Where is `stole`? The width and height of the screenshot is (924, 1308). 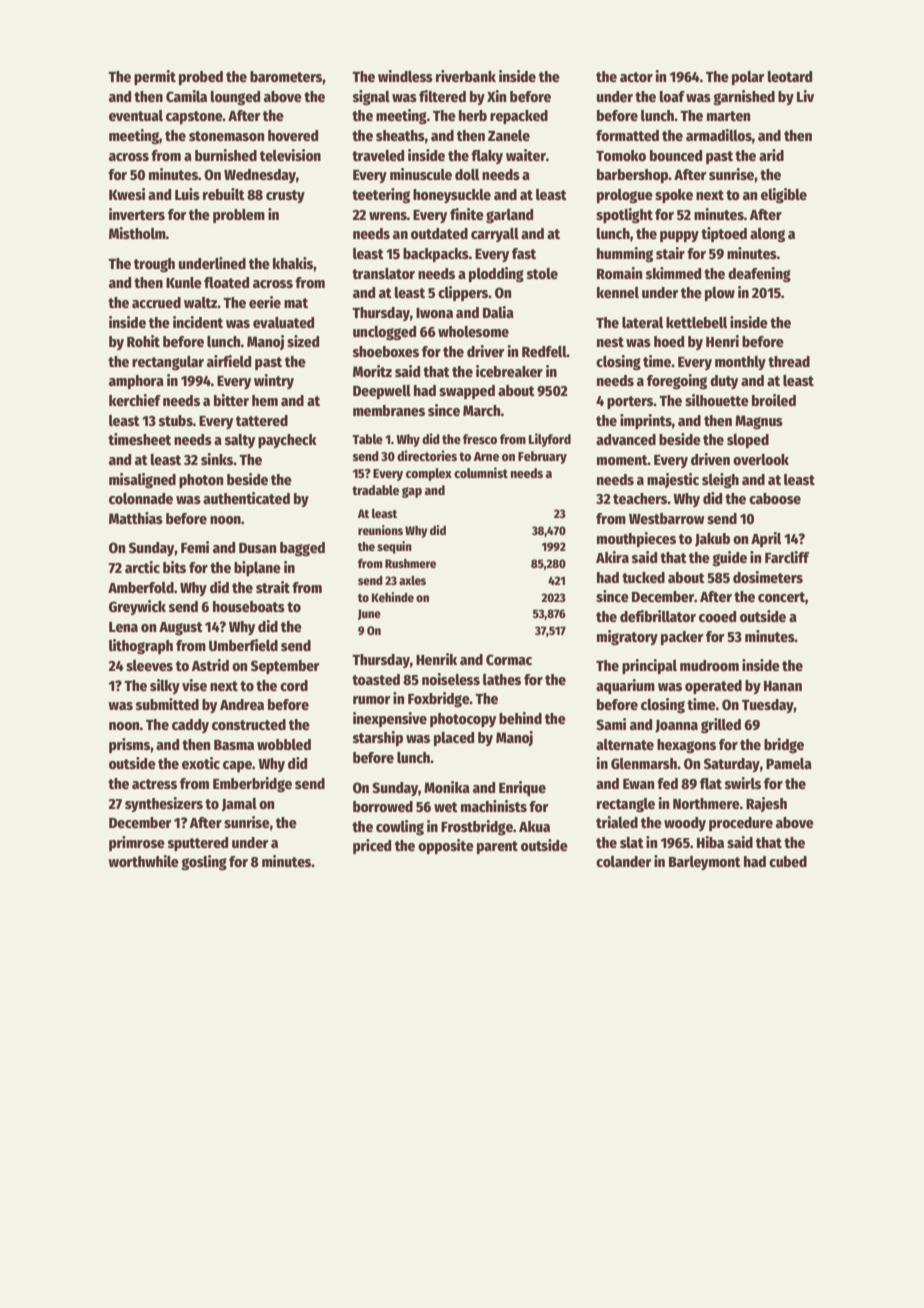 stole is located at coordinates (542, 273).
